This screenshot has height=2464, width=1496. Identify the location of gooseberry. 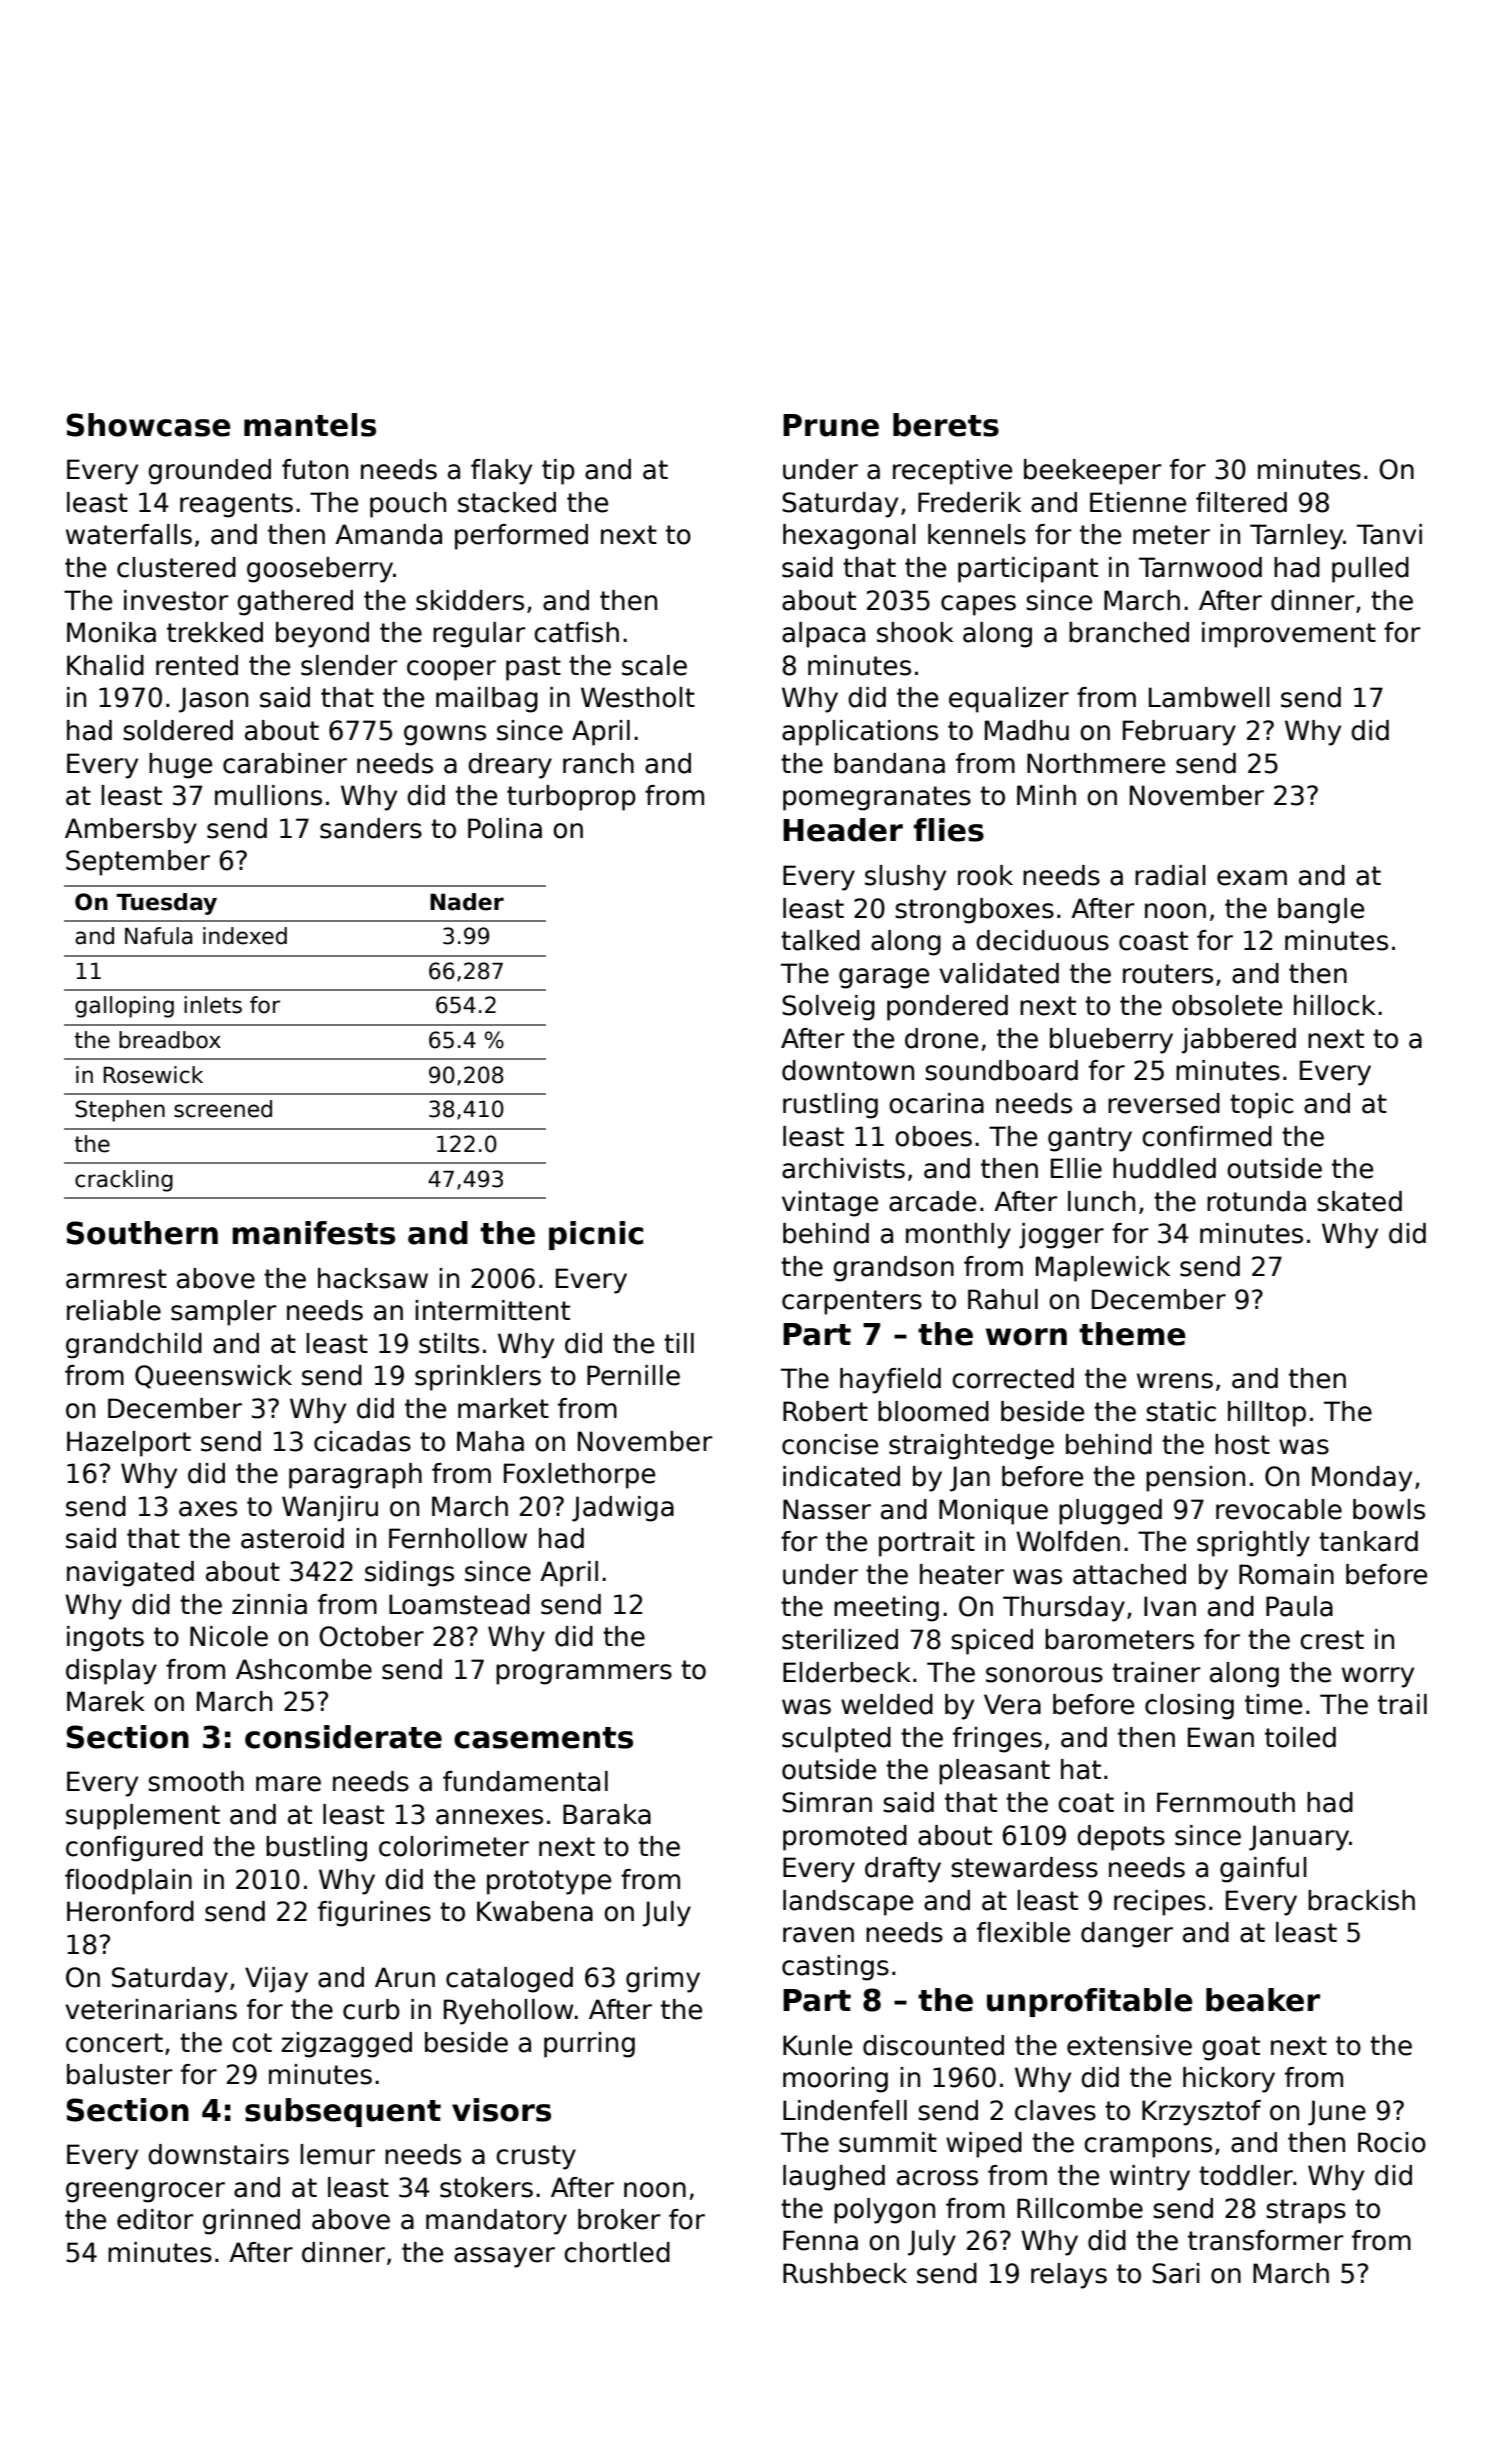
(320, 570).
